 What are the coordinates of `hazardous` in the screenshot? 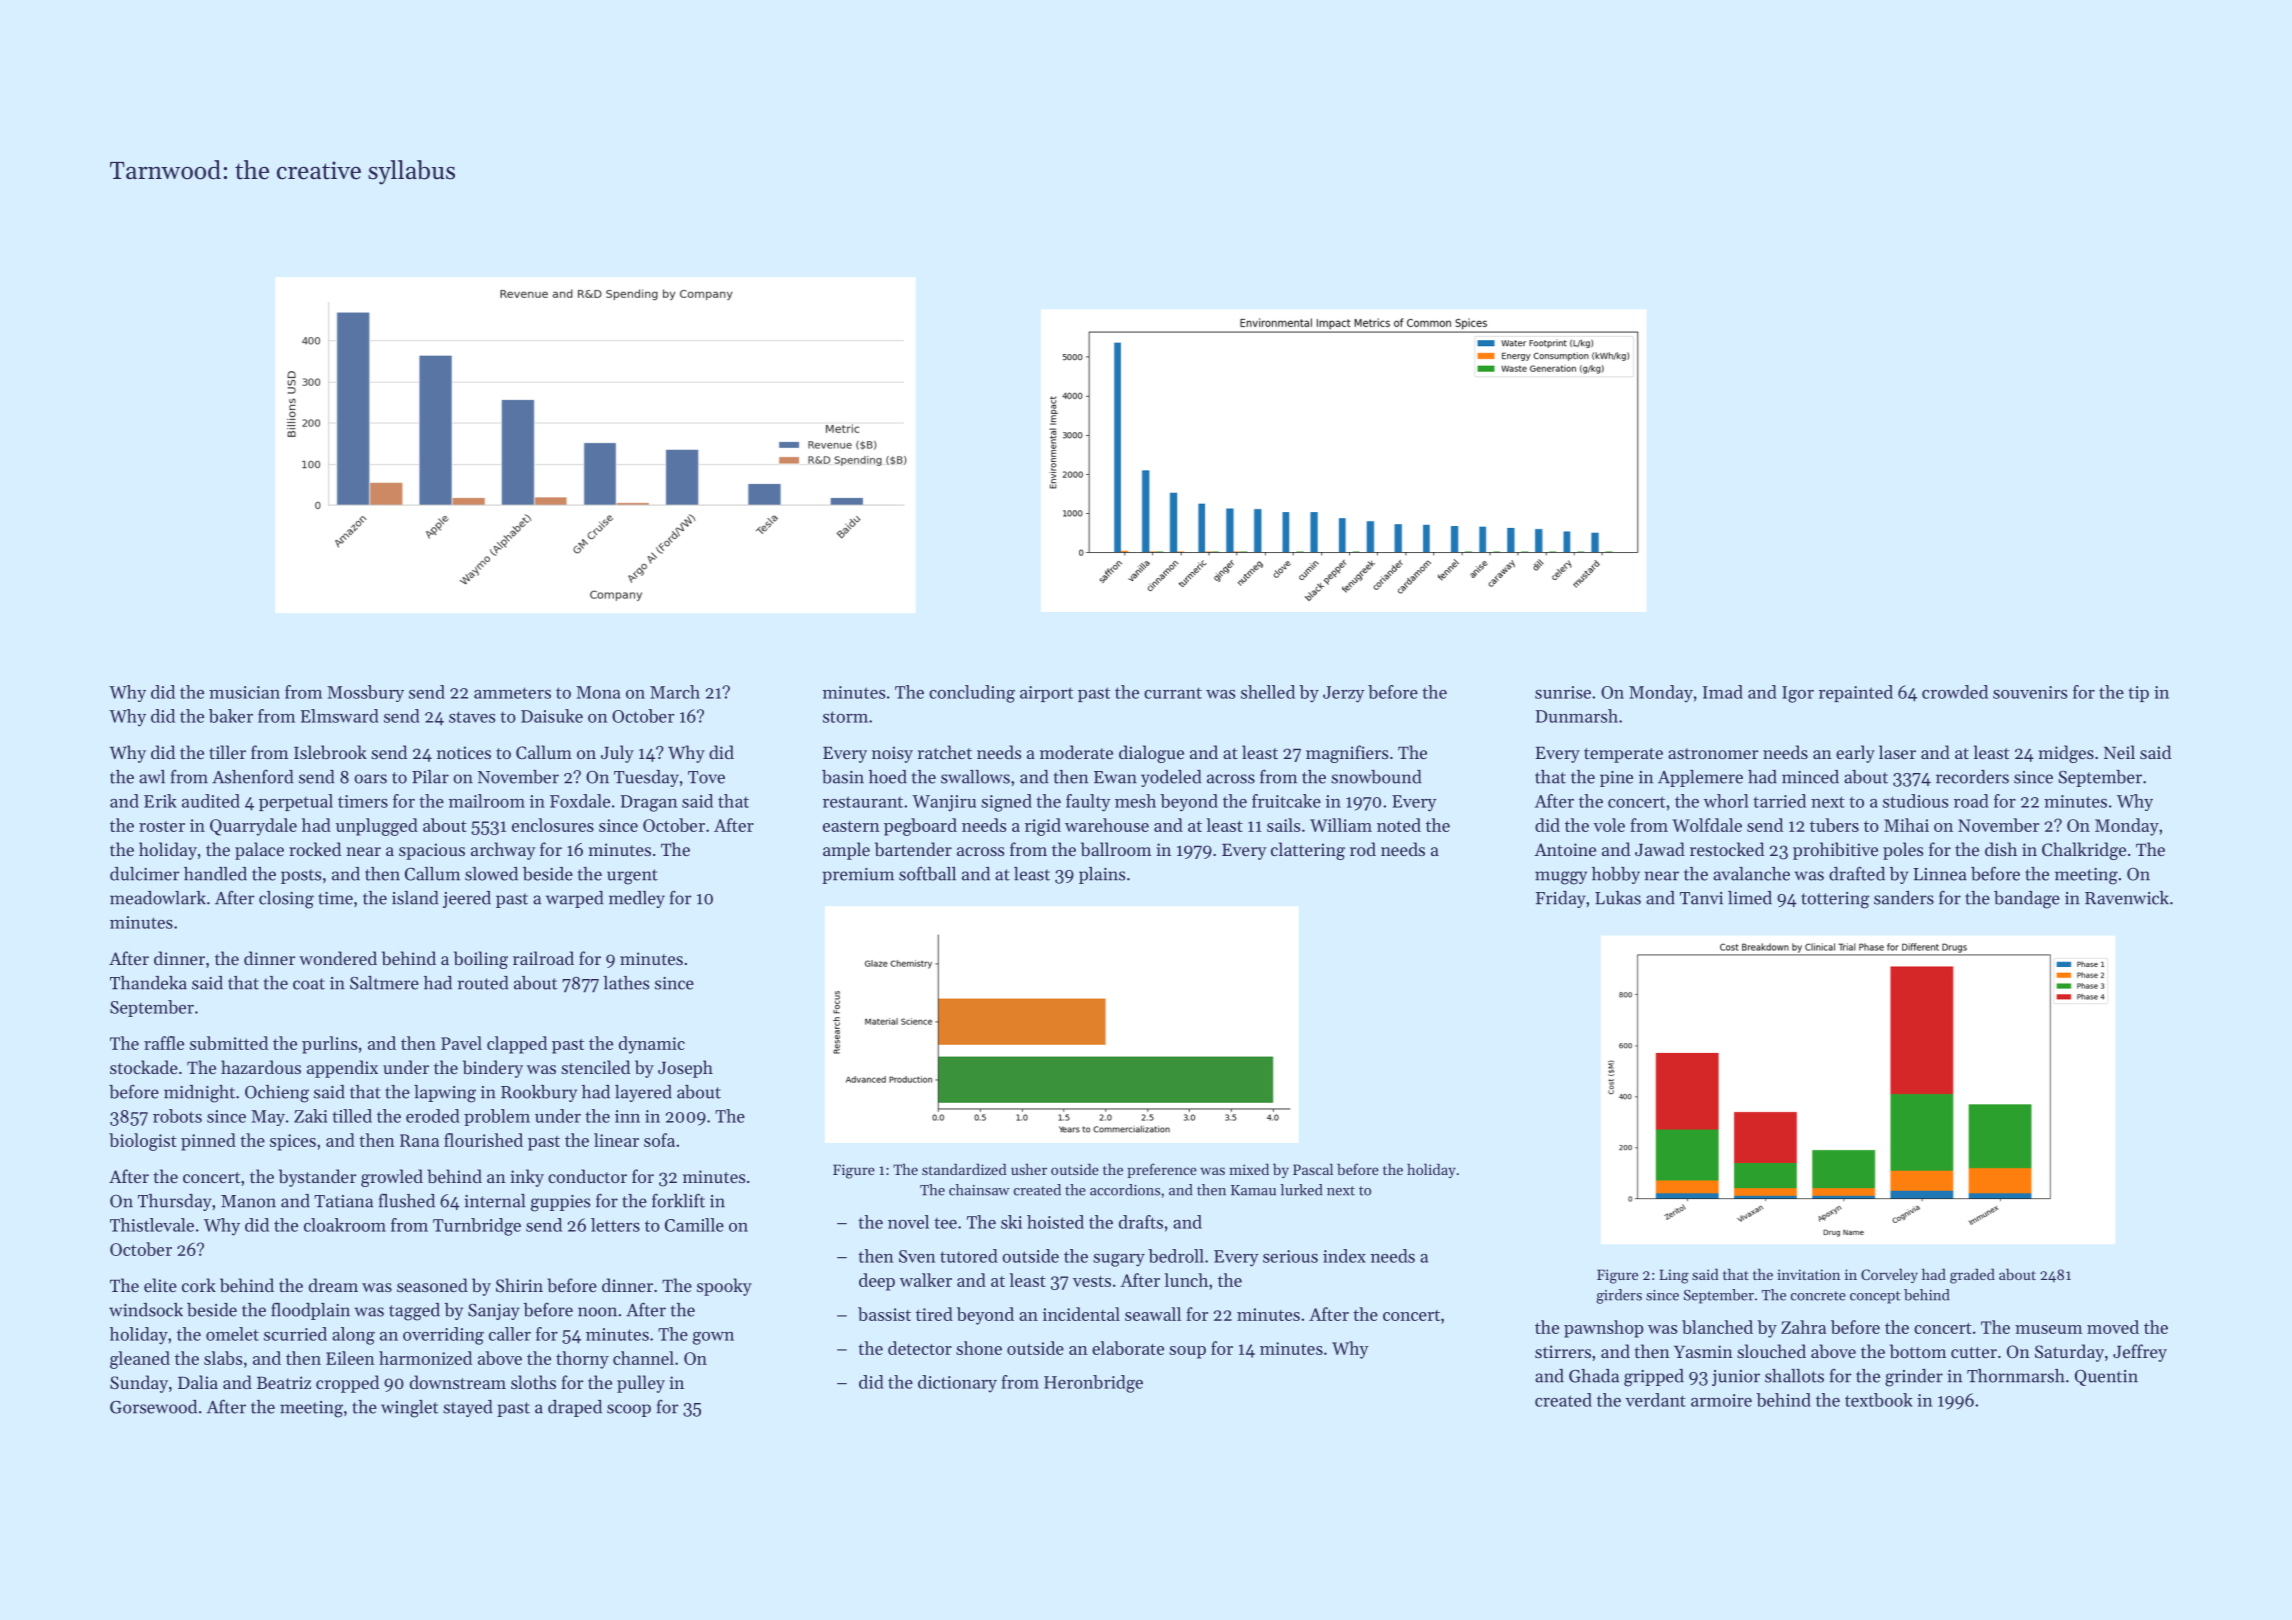 It's located at (261, 1067).
